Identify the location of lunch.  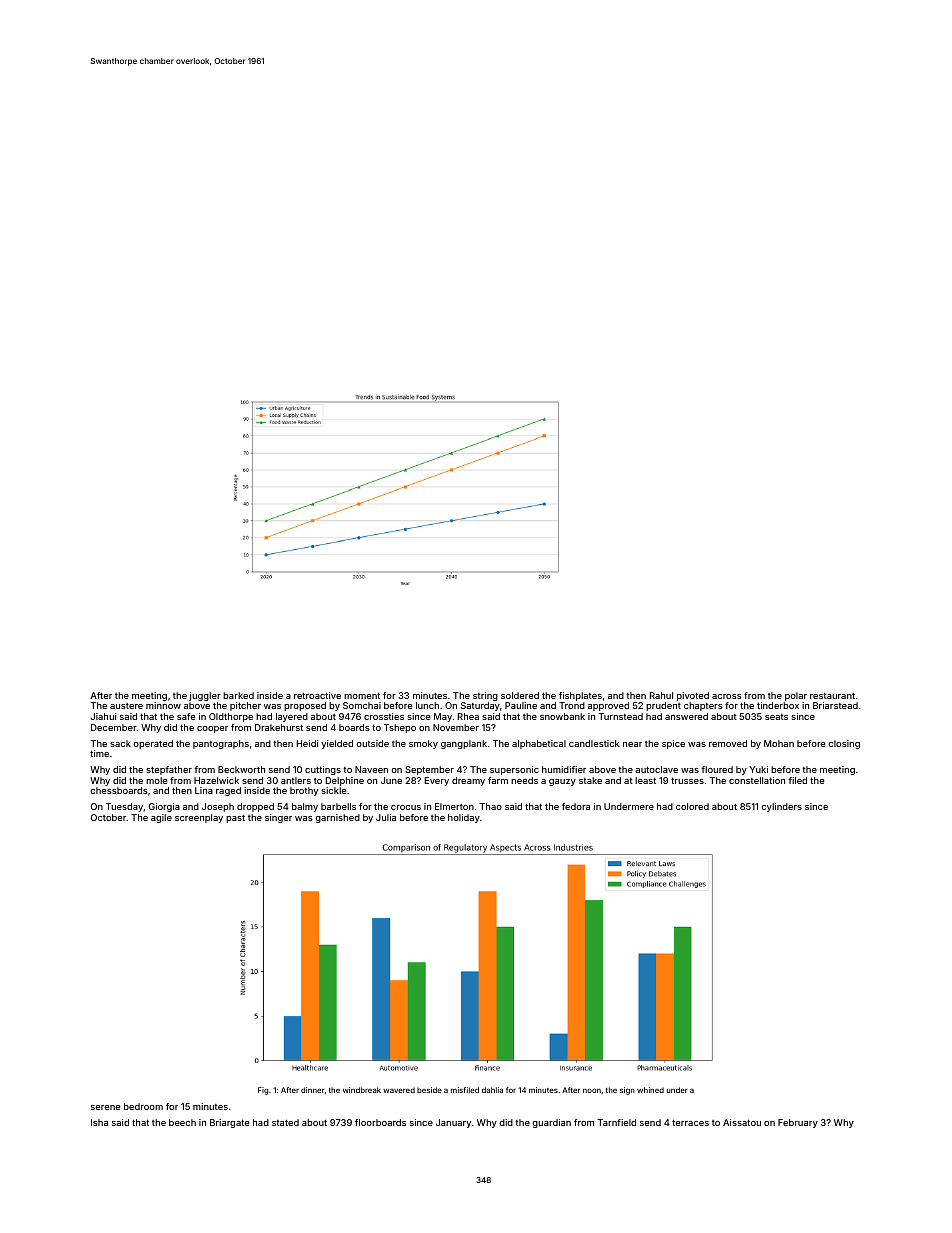
(427, 705).
